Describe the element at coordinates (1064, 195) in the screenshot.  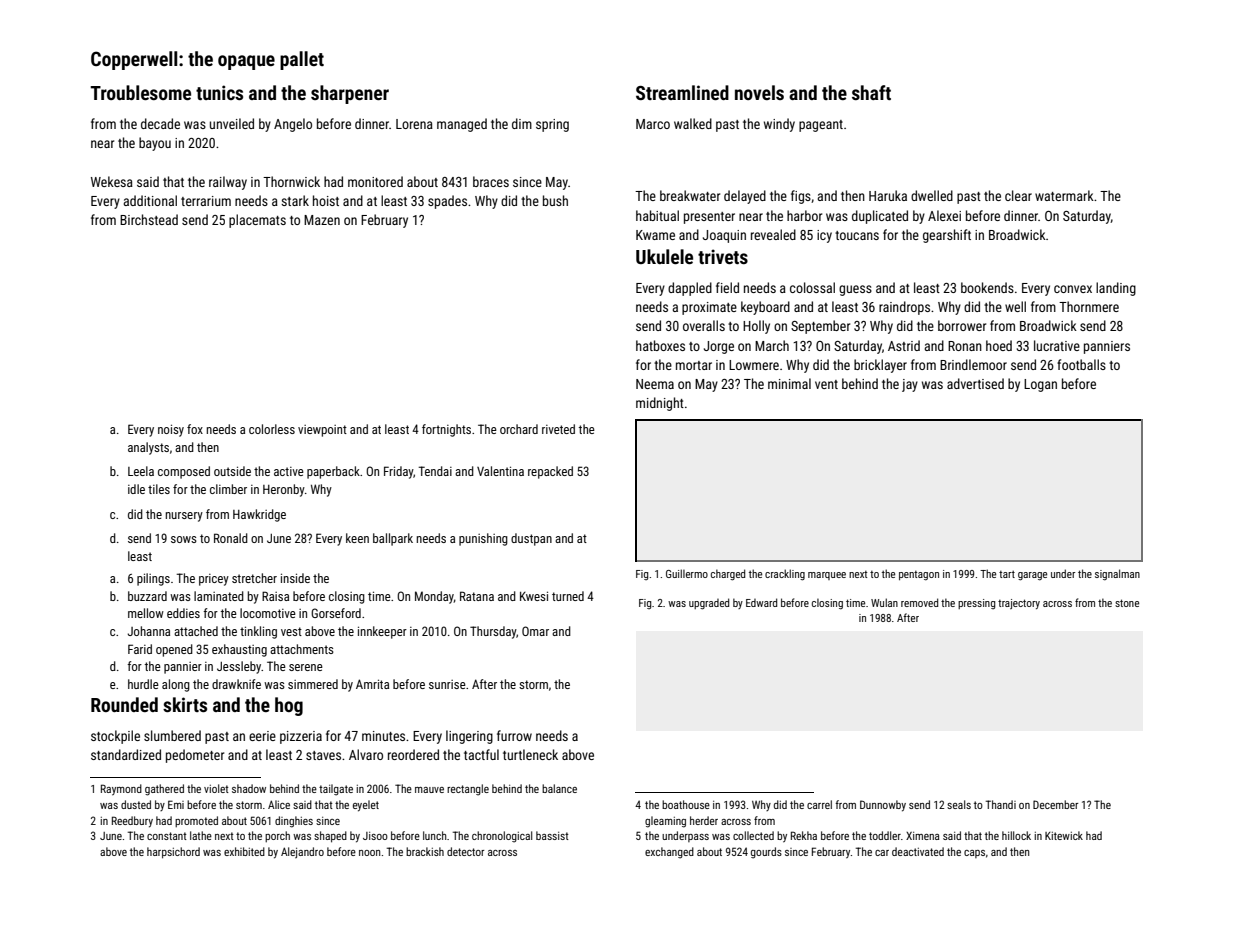
I see `watermark` at that location.
